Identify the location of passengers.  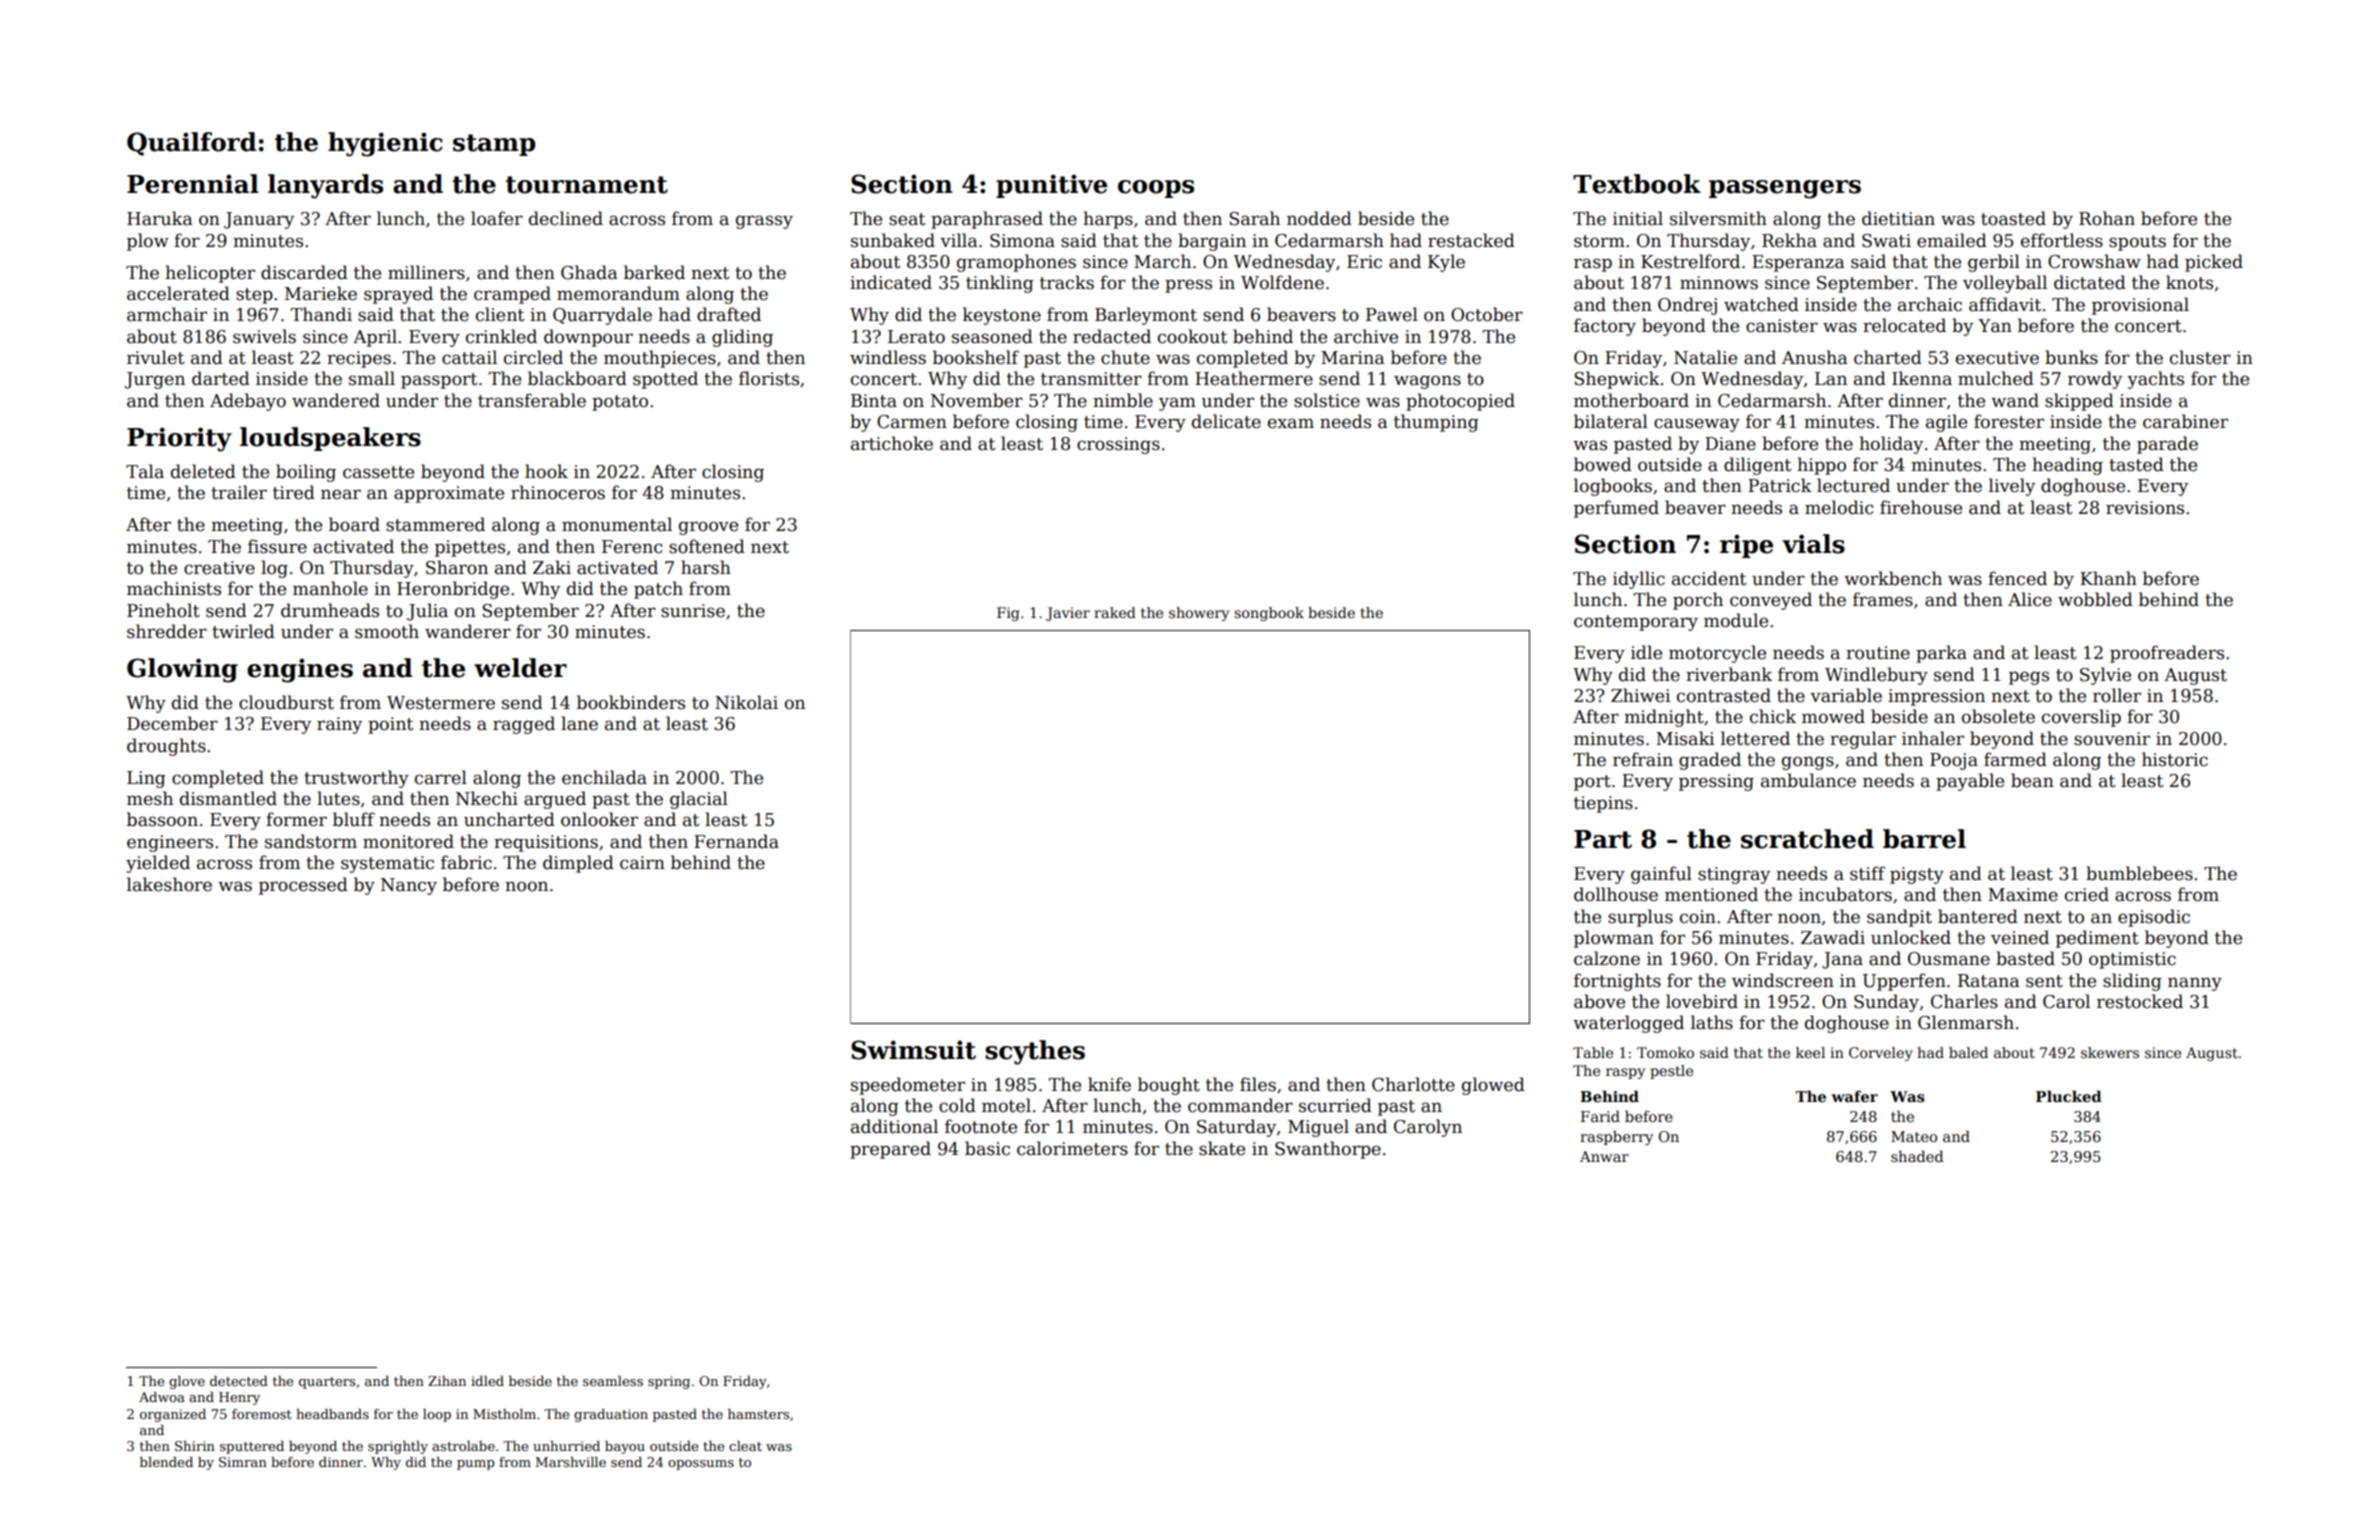
(1785, 189).
